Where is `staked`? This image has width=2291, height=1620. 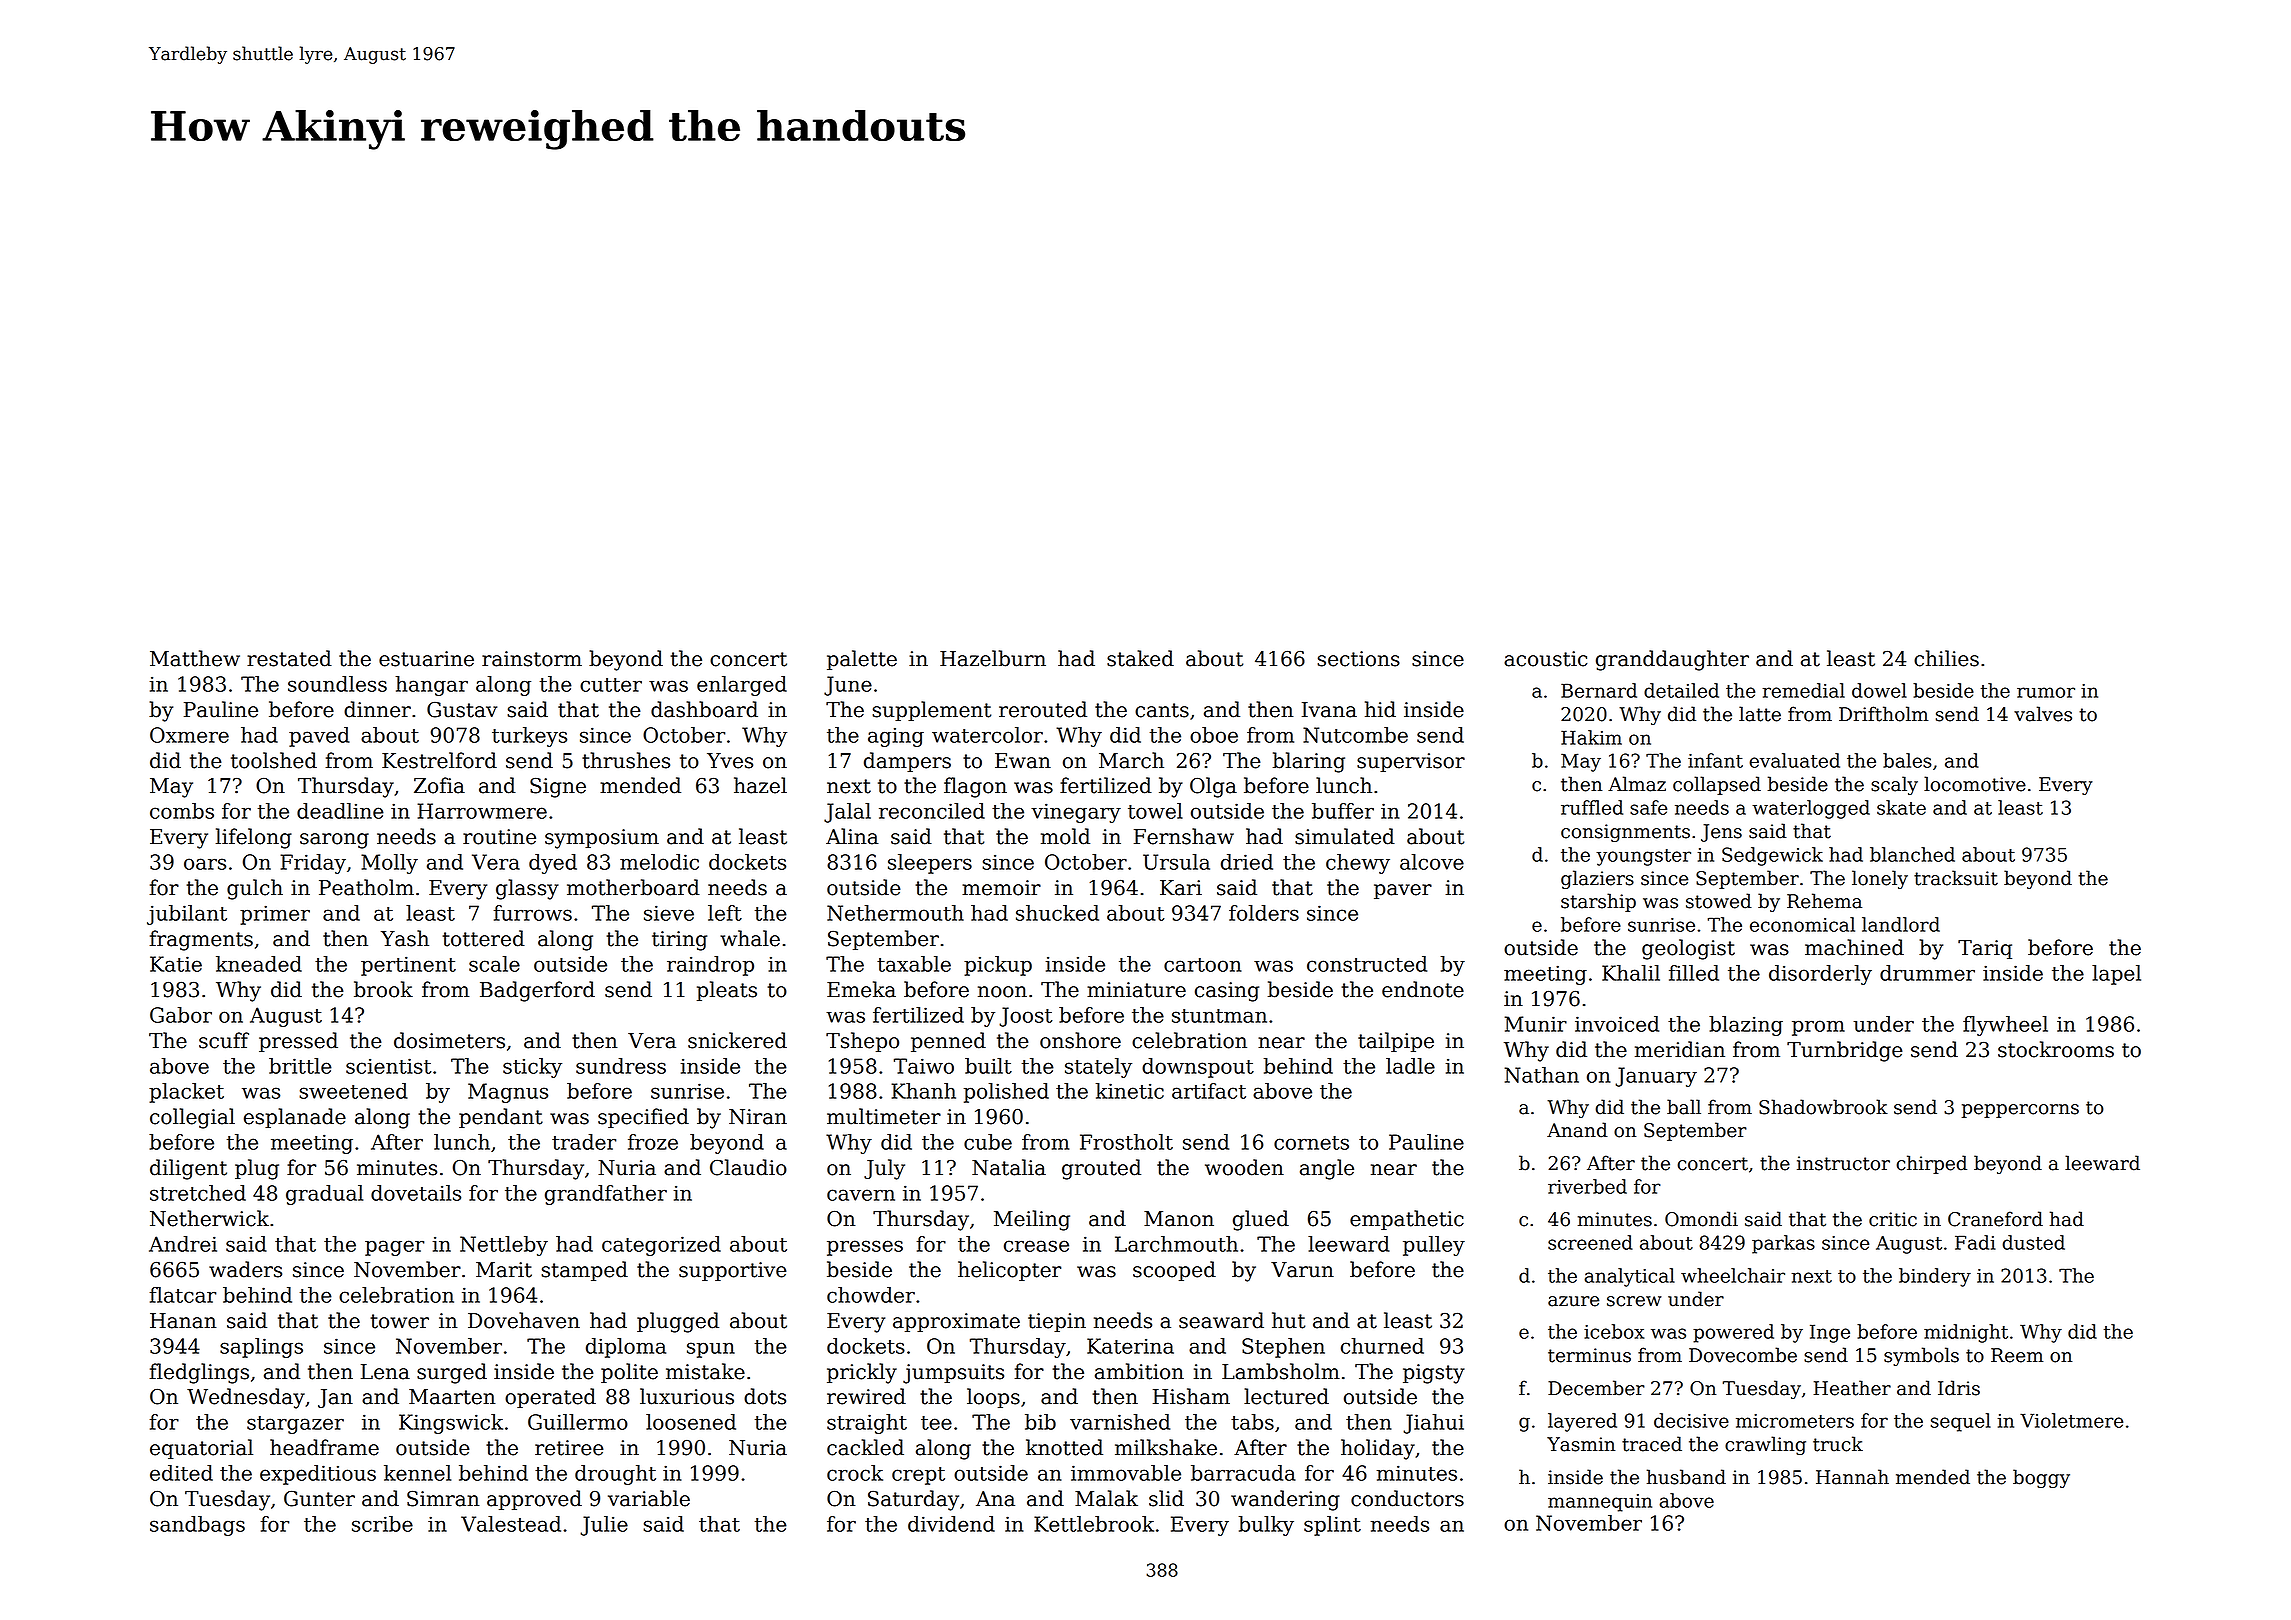 staked is located at coordinates (1140, 658).
